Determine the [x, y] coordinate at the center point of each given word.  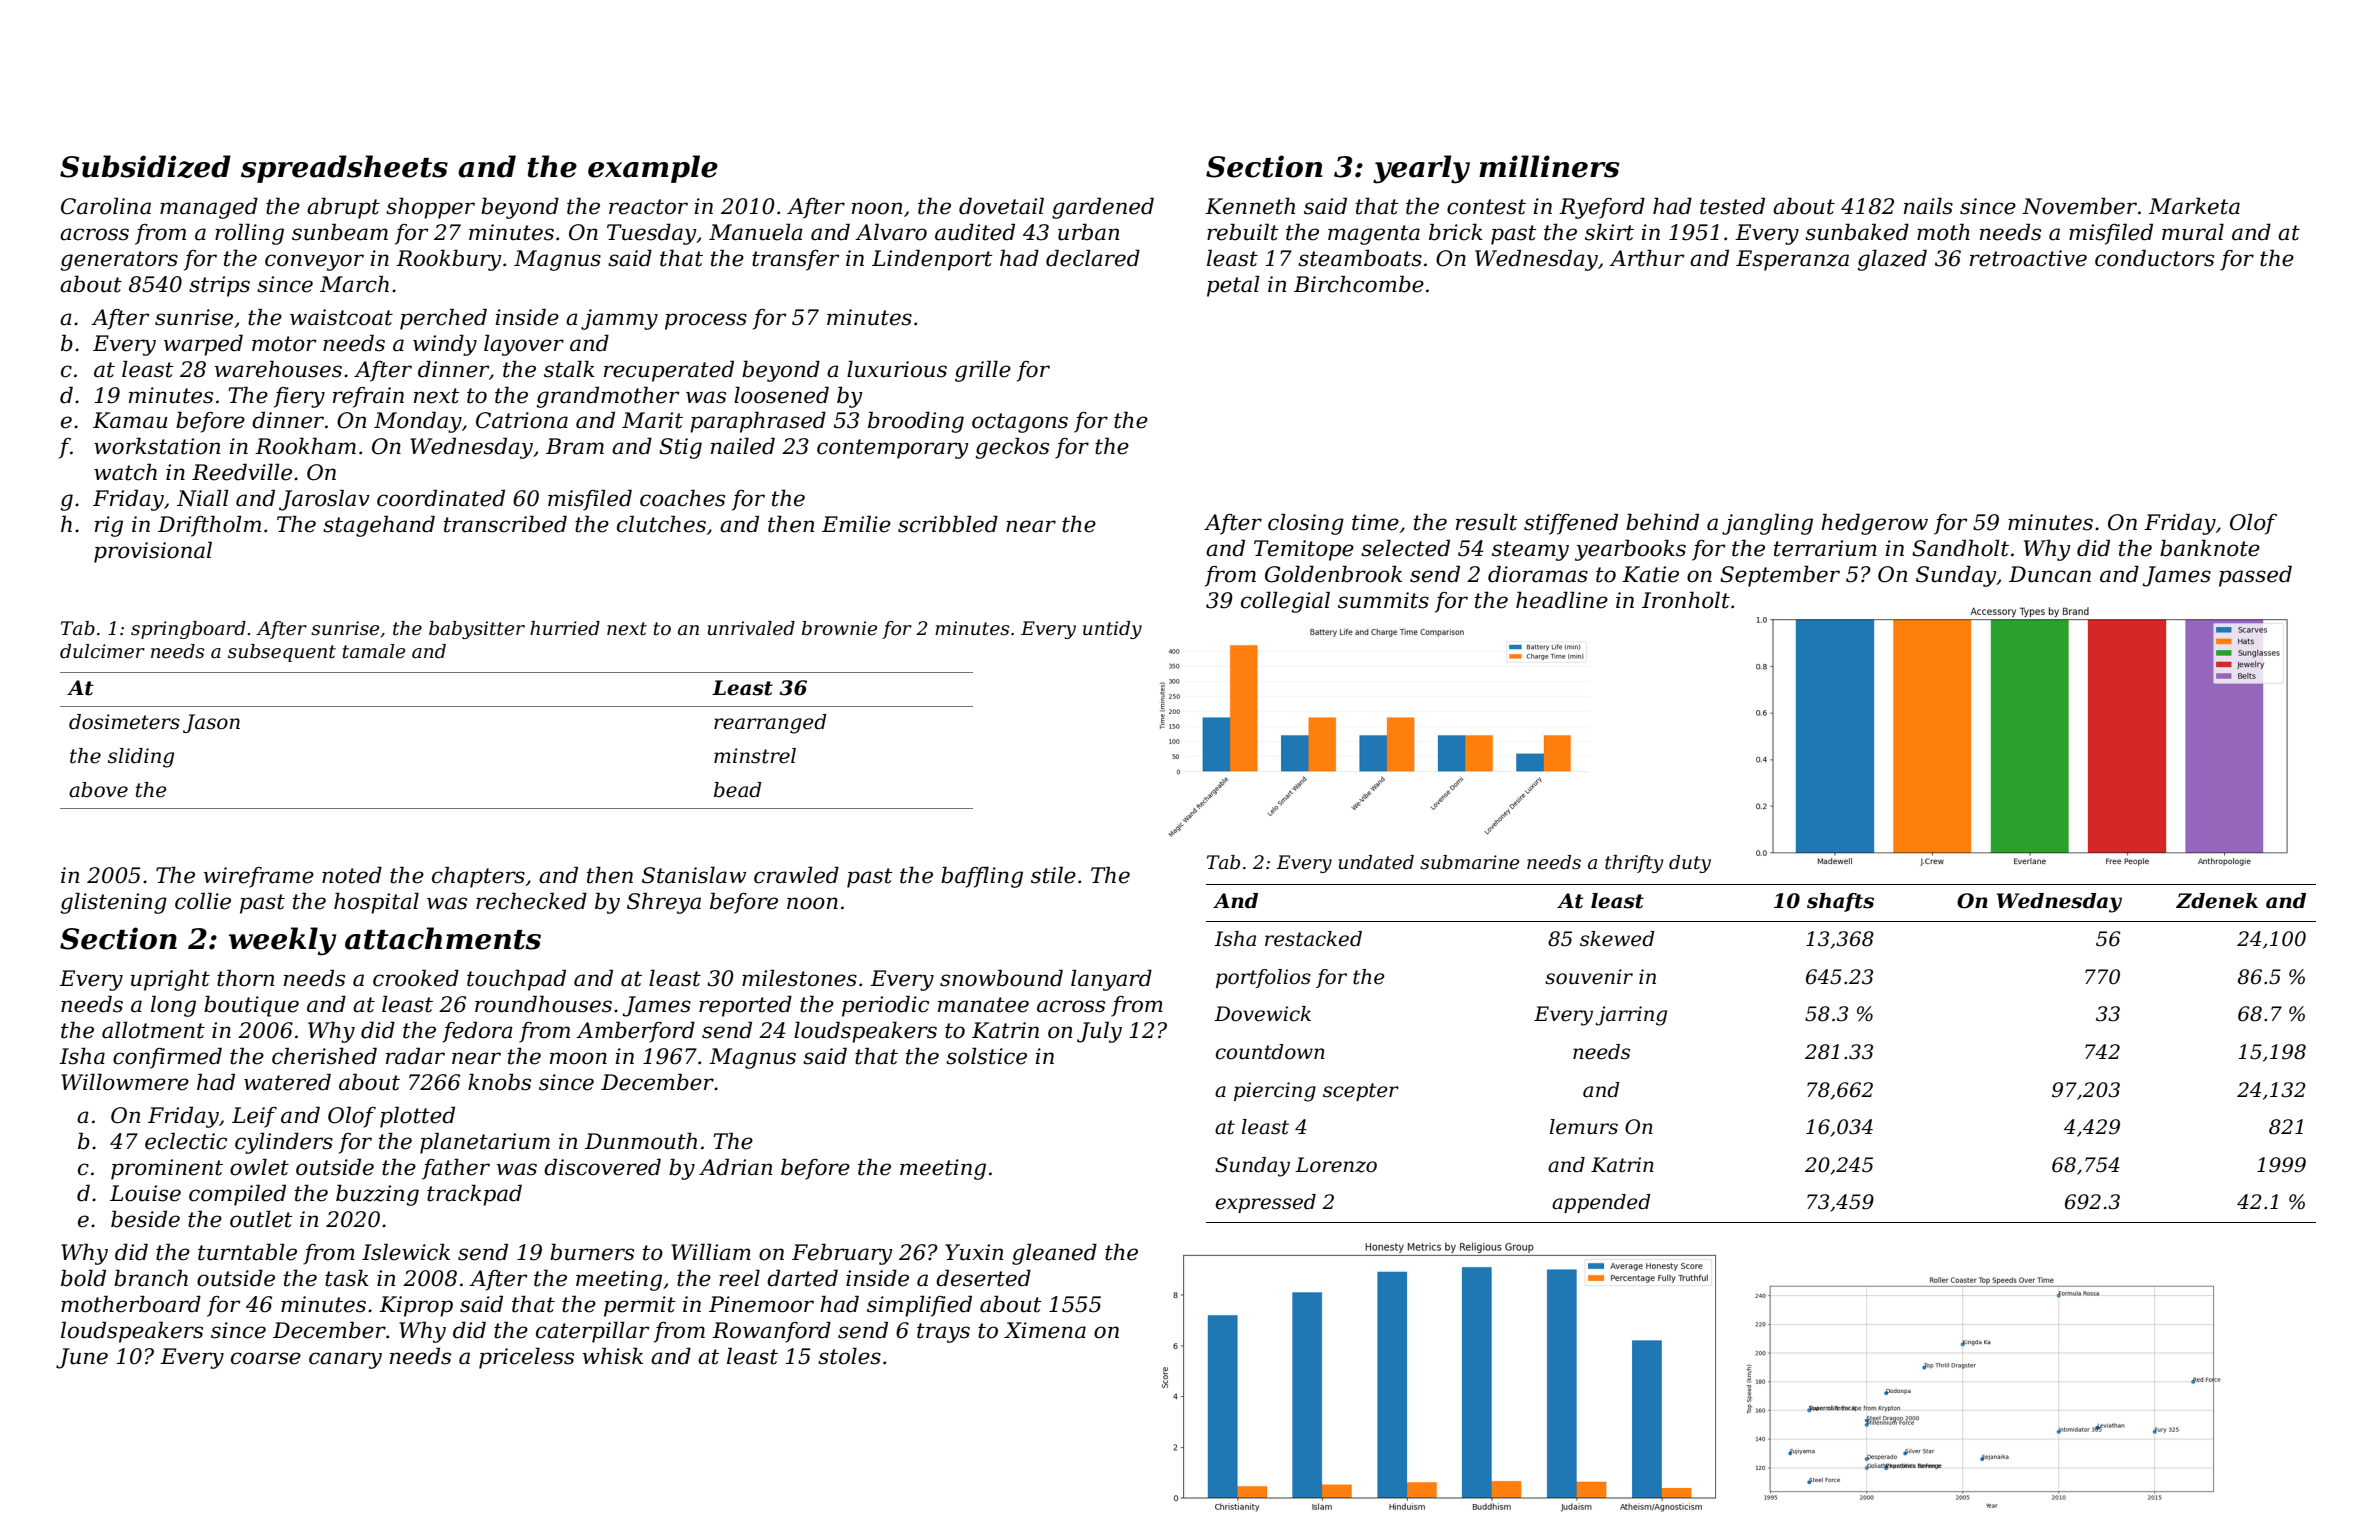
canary [345, 1360]
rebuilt [1243, 232]
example [653, 169]
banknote [2210, 548]
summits [1383, 600]
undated [1376, 862]
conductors [2154, 258]
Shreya [664, 903]
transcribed [505, 524]
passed [2255, 576]
